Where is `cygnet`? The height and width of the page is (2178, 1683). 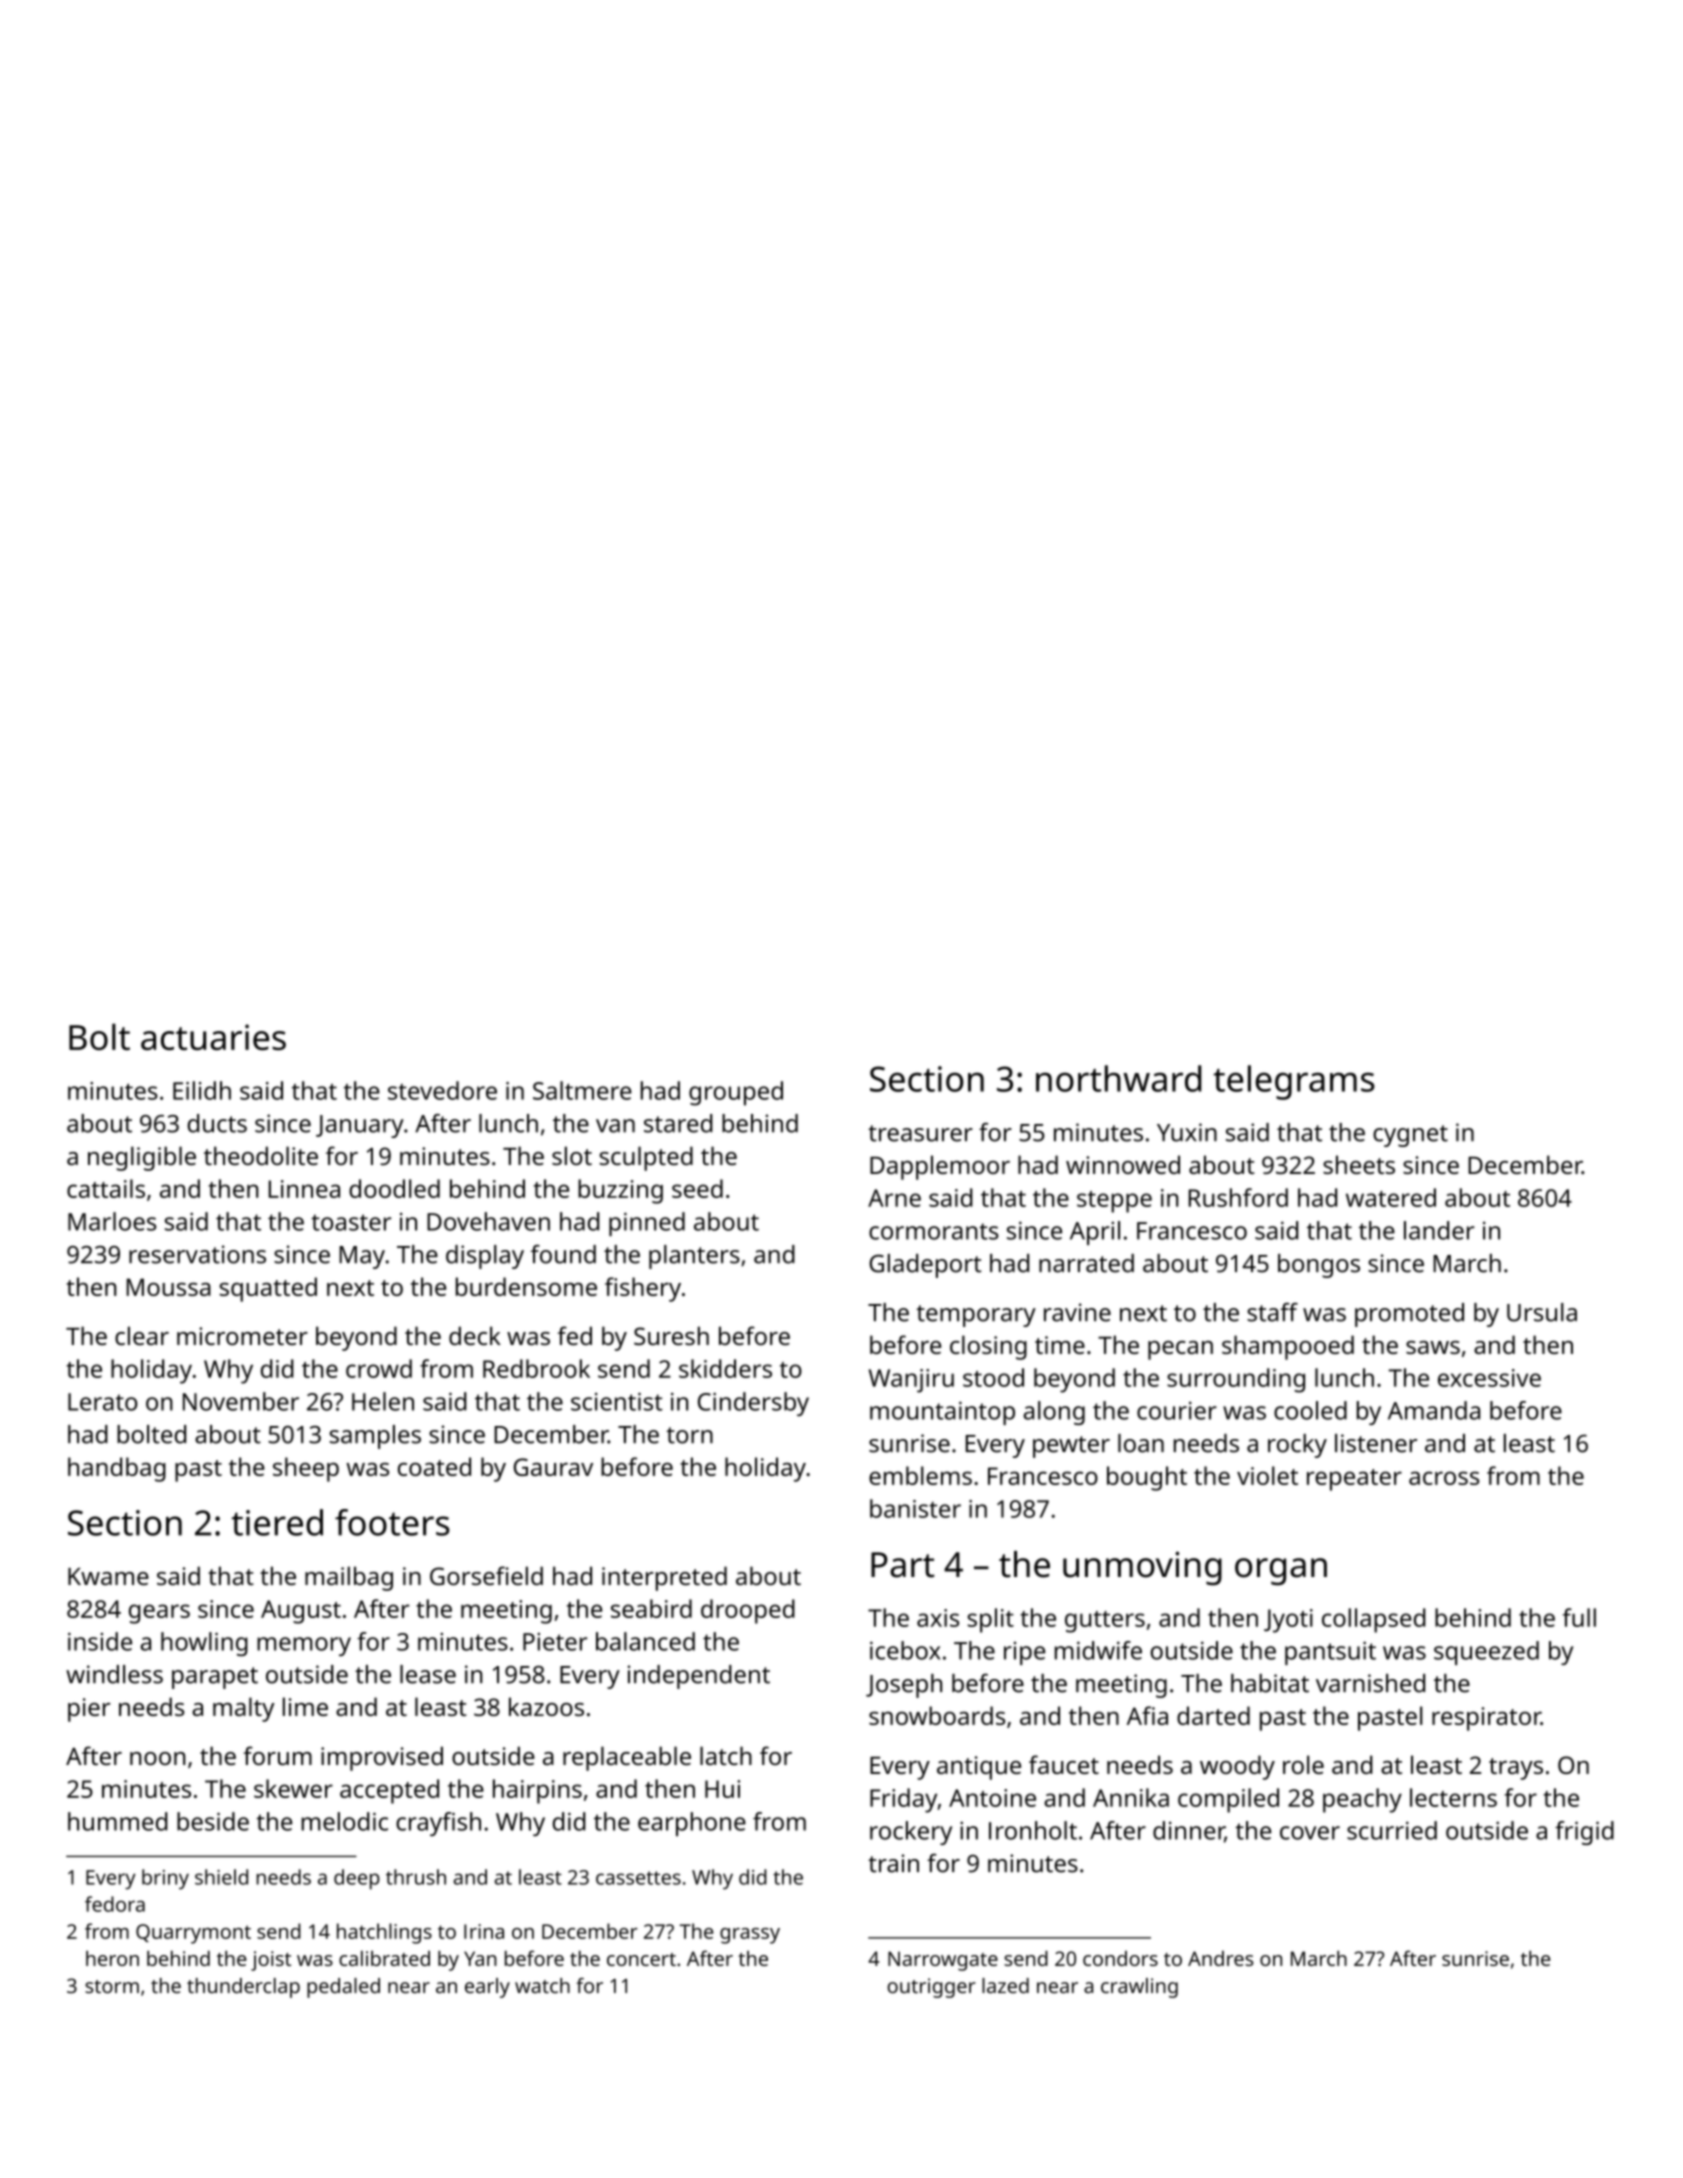
cygnet is located at coordinates (1410, 1136).
